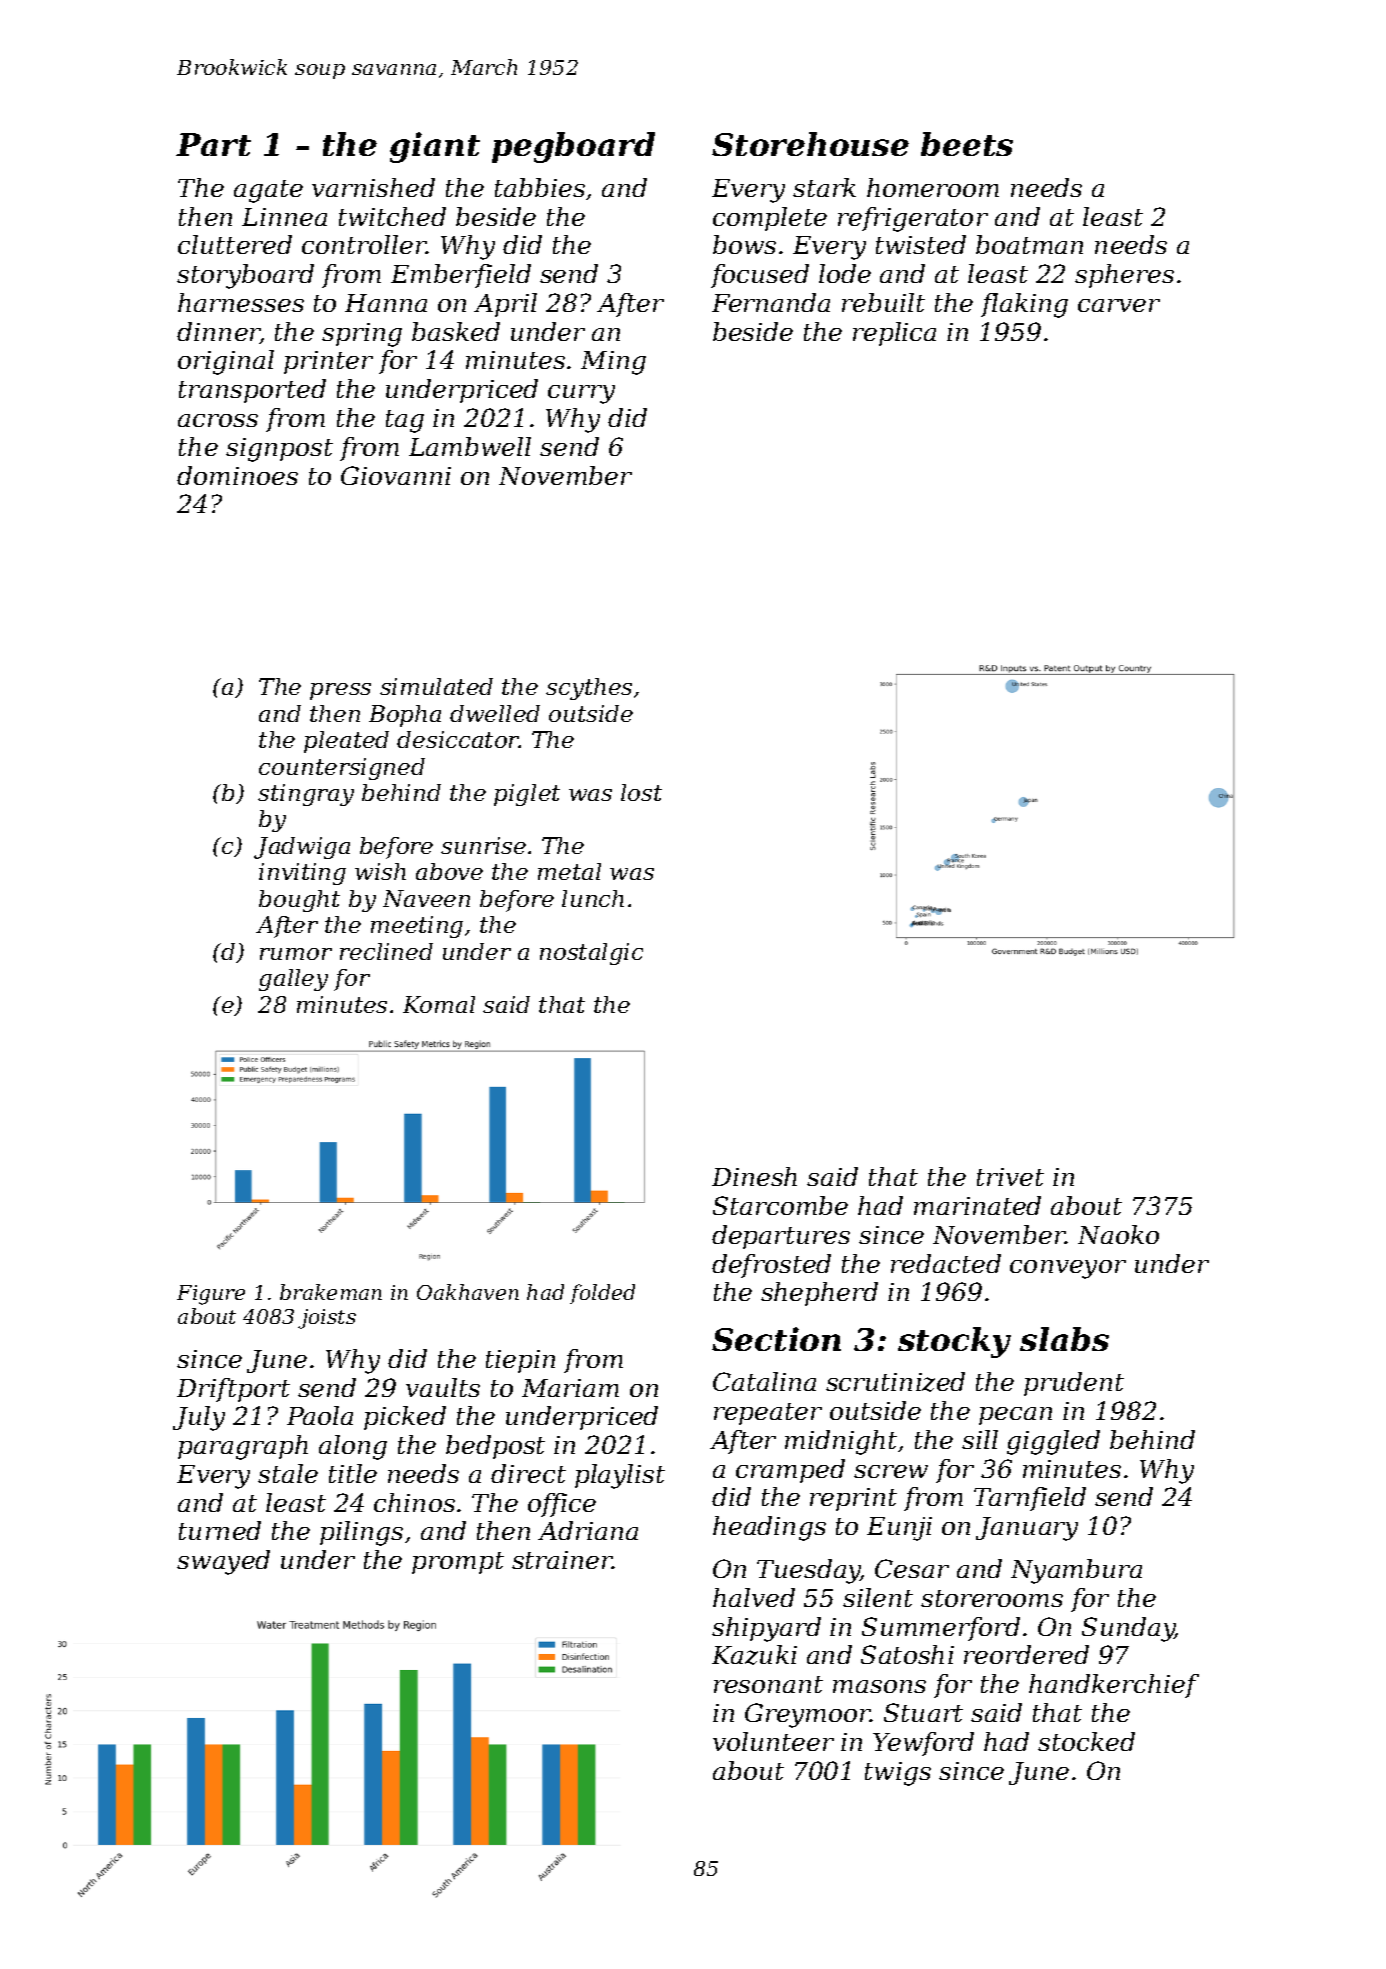  What do you see at coordinates (1024, 305) in the screenshot?
I see `flaking` at bounding box center [1024, 305].
